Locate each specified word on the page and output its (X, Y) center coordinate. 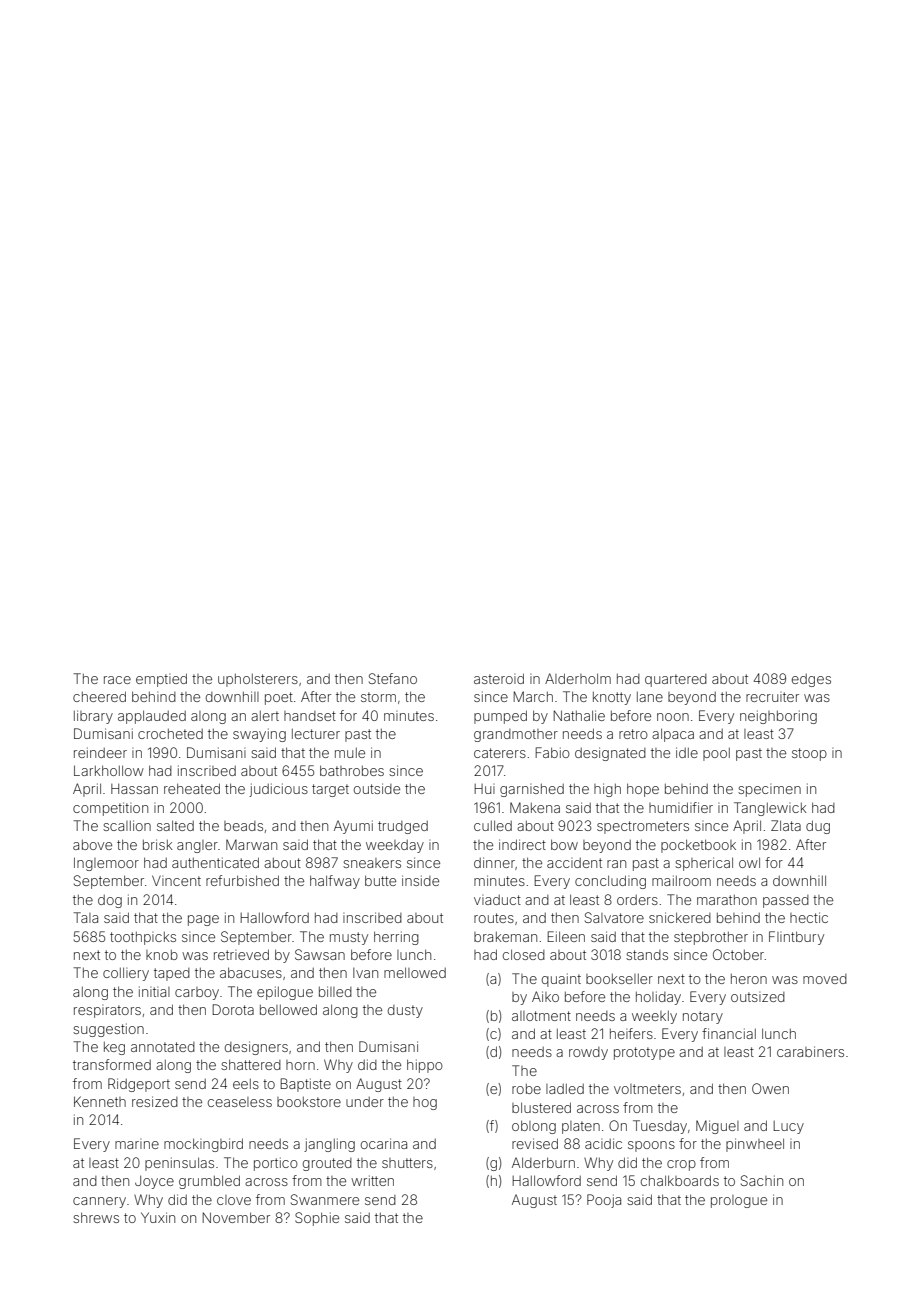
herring (396, 938)
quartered (676, 680)
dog (110, 901)
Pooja (604, 1201)
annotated (163, 1047)
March (533, 696)
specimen (769, 790)
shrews (96, 1217)
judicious (278, 790)
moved (825, 979)
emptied (161, 680)
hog (425, 1103)
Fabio (552, 752)
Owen (770, 1088)
